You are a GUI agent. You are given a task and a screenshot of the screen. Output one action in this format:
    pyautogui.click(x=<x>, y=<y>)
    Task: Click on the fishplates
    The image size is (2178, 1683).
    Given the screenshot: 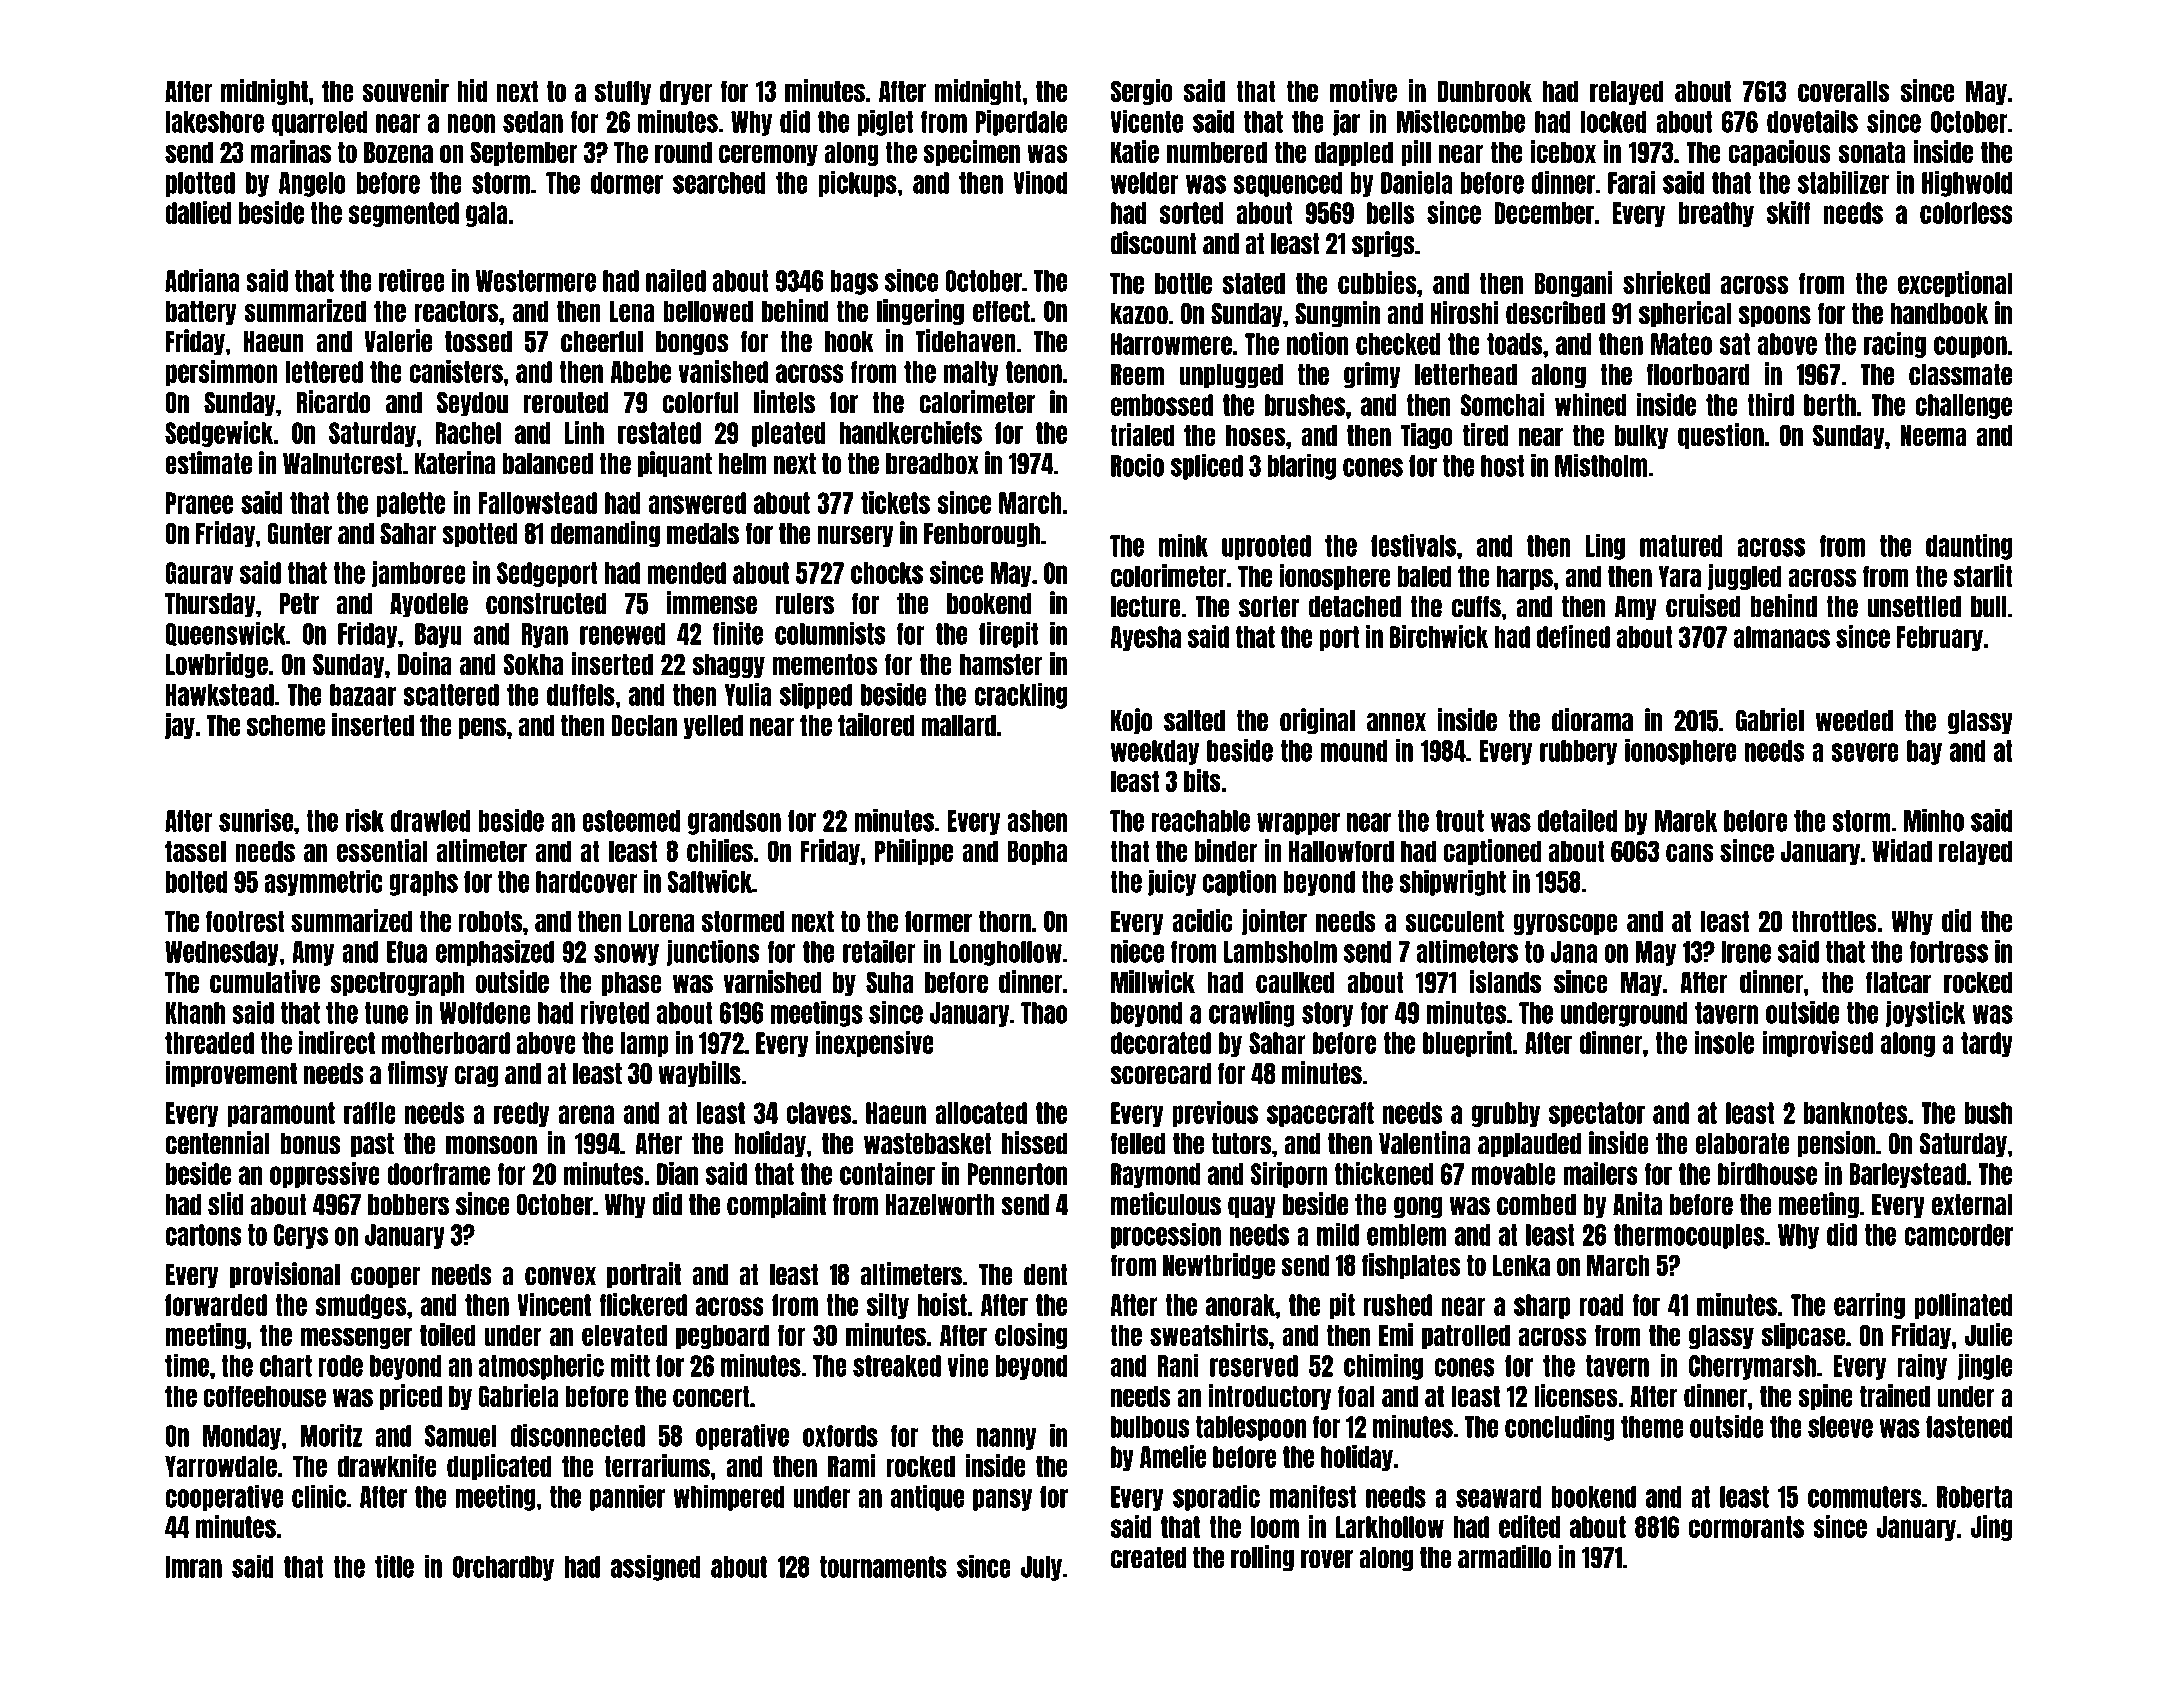 What is the action you would take?
    pyautogui.click(x=1411, y=1266)
